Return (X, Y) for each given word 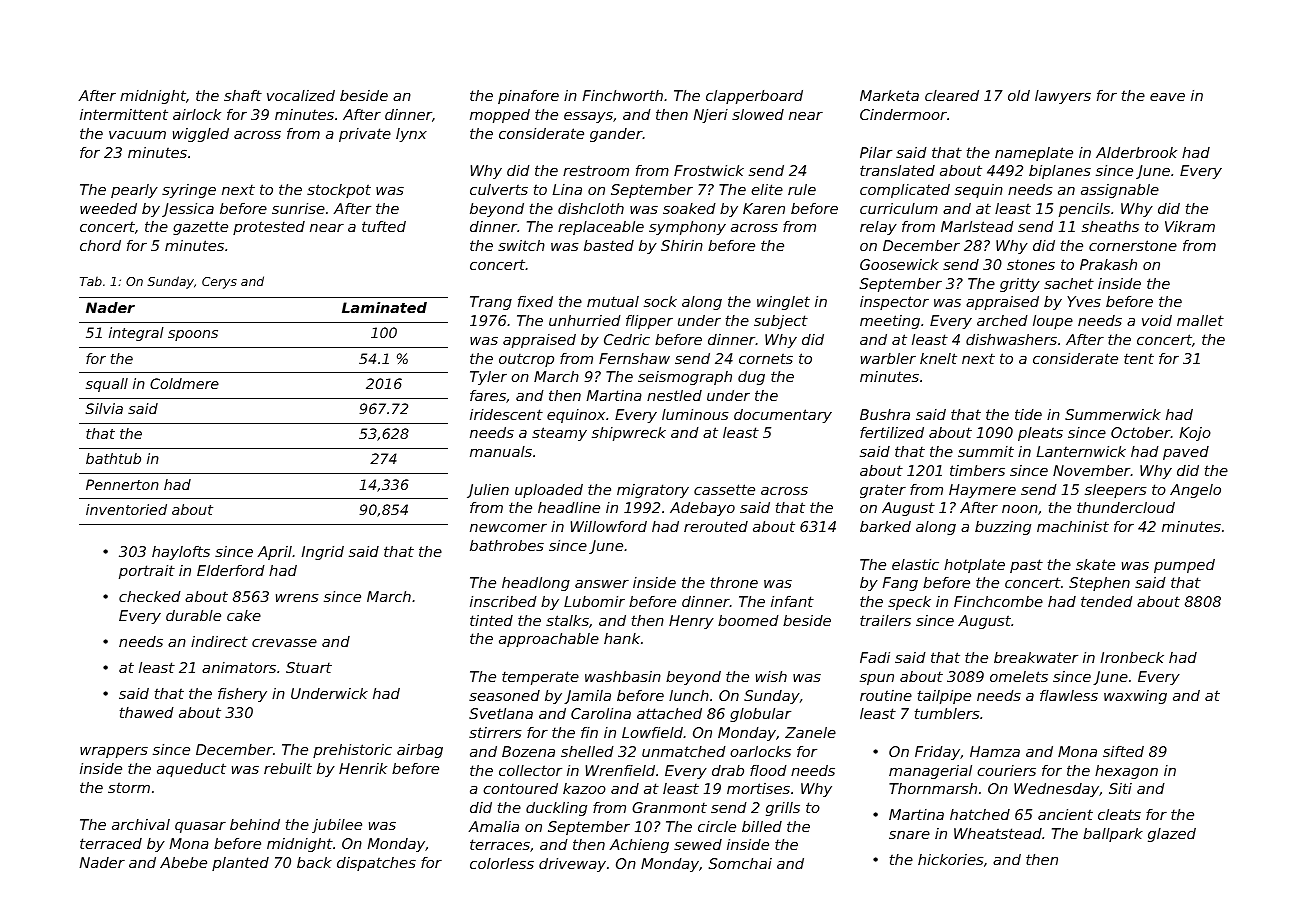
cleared (952, 95)
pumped (1184, 566)
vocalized (301, 95)
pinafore (528, 97)
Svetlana (501, 713)
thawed (147, 712)
